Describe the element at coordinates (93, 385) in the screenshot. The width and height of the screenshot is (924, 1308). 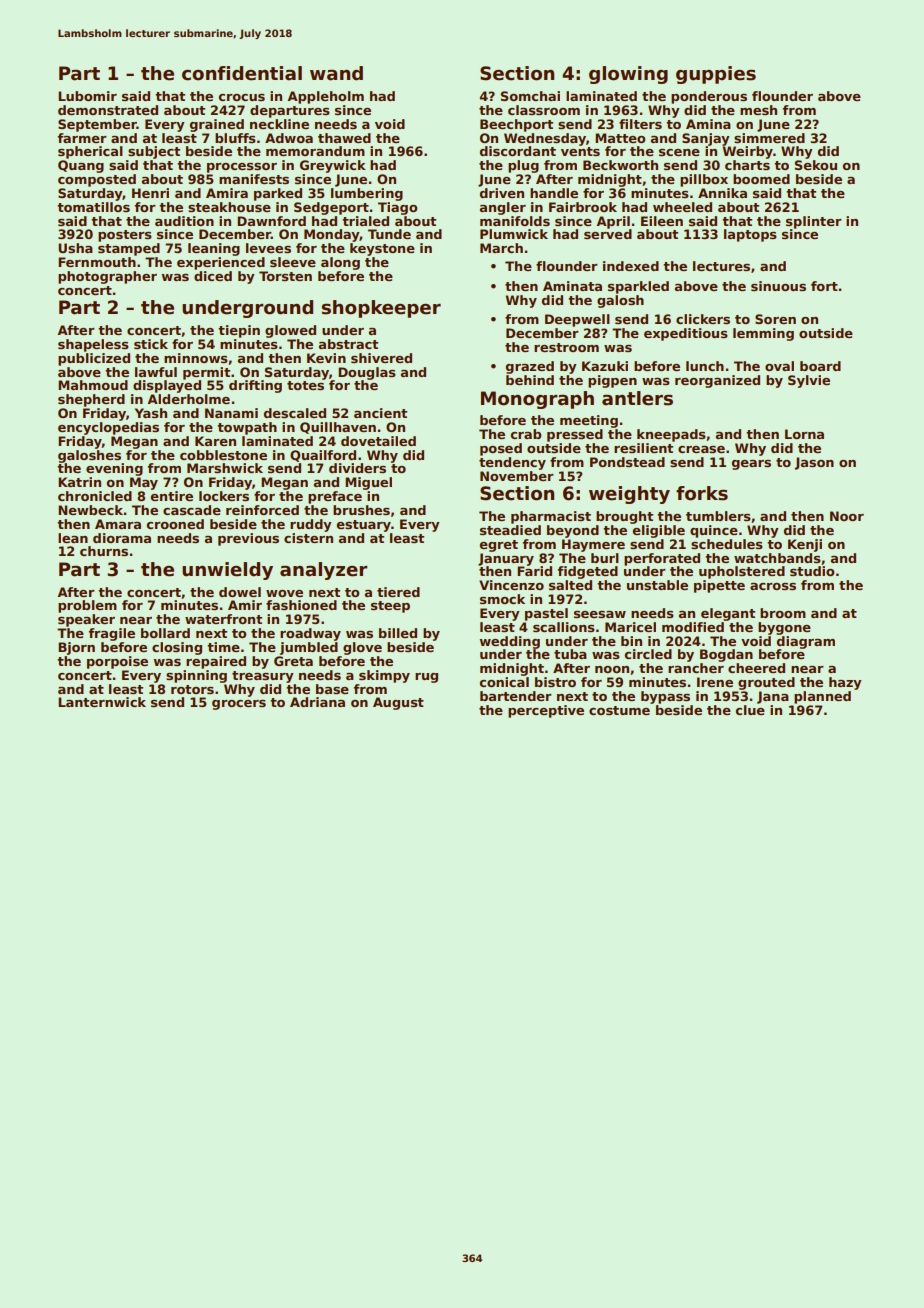
I see `Mahmoud` at that location.
